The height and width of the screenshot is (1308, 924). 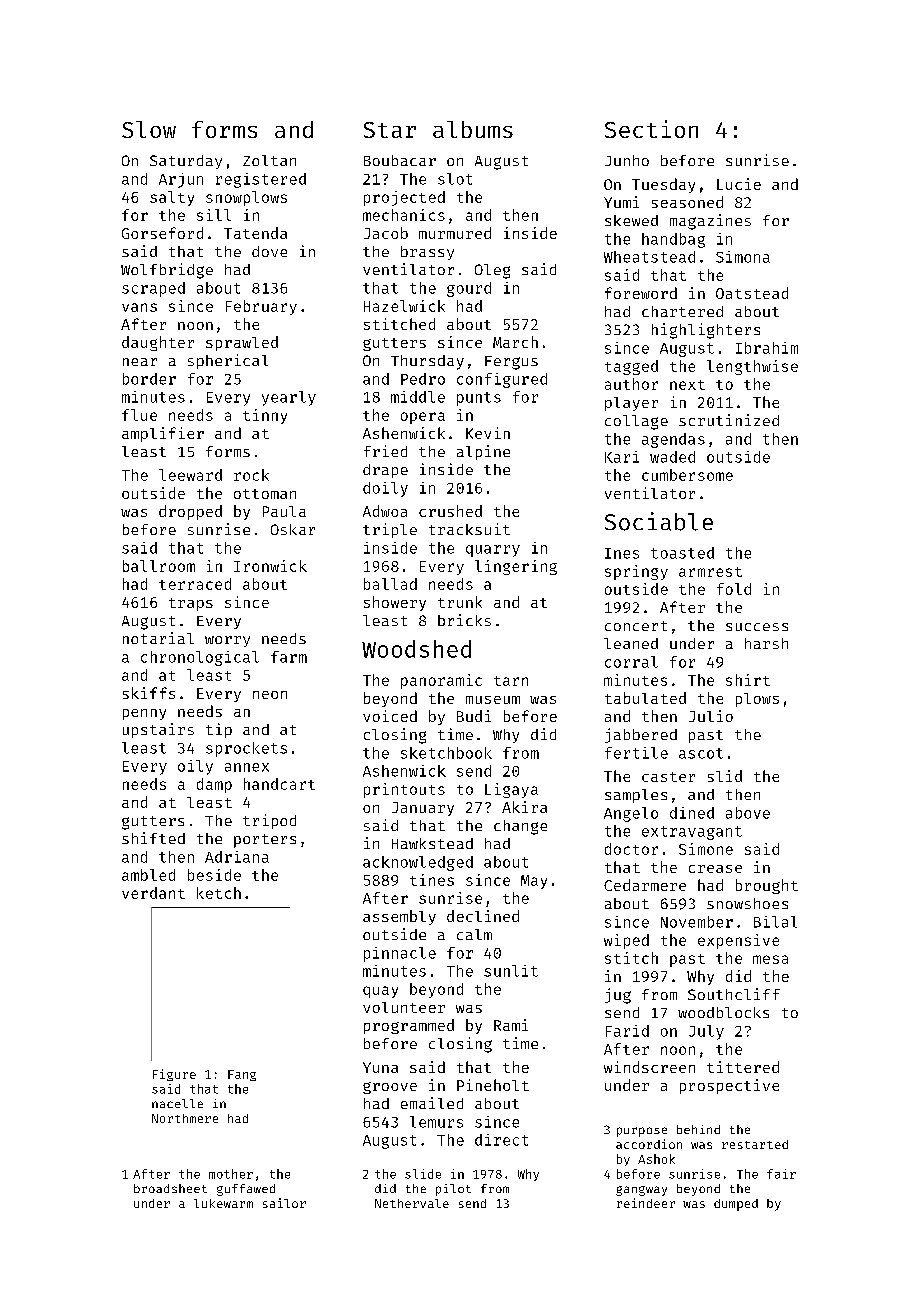 I want to click on Saturday, so click(x=186, y=162).
